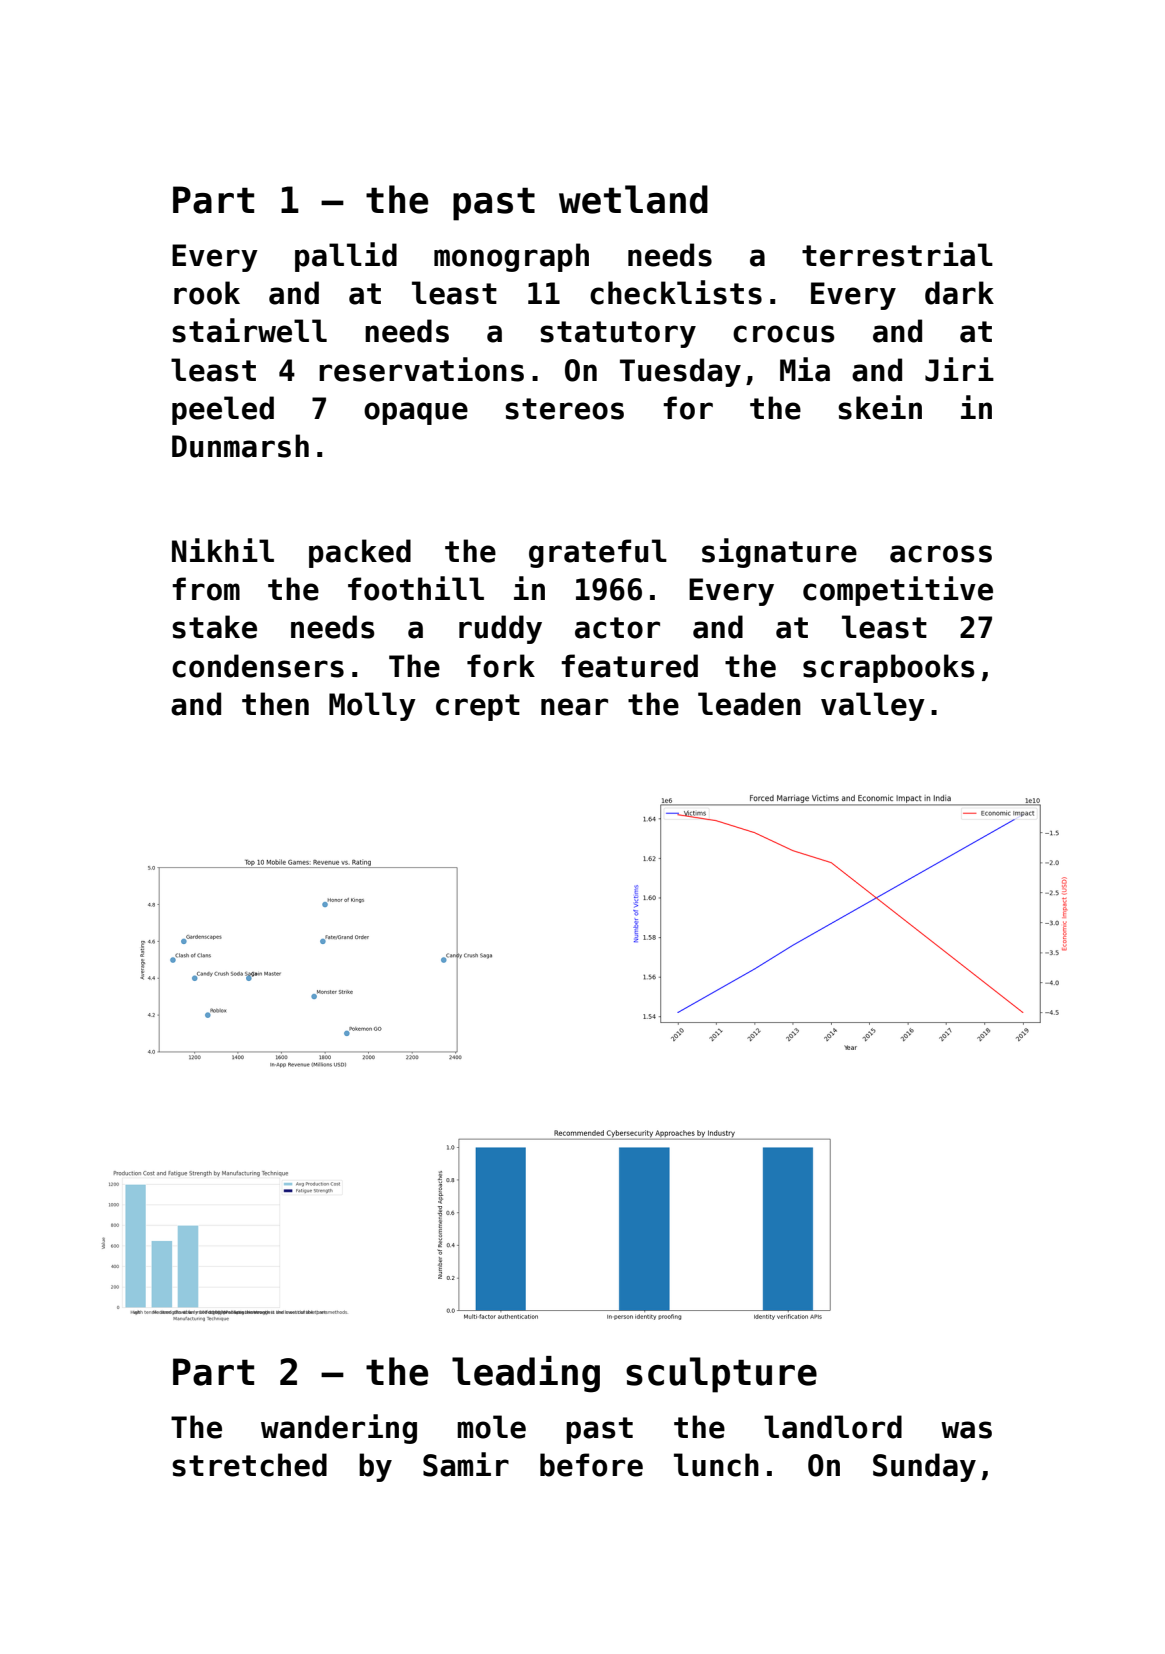 Image resolution: width=1165 pixels, height=1654 pixels. I want to click on valley, so click(873, 706).
